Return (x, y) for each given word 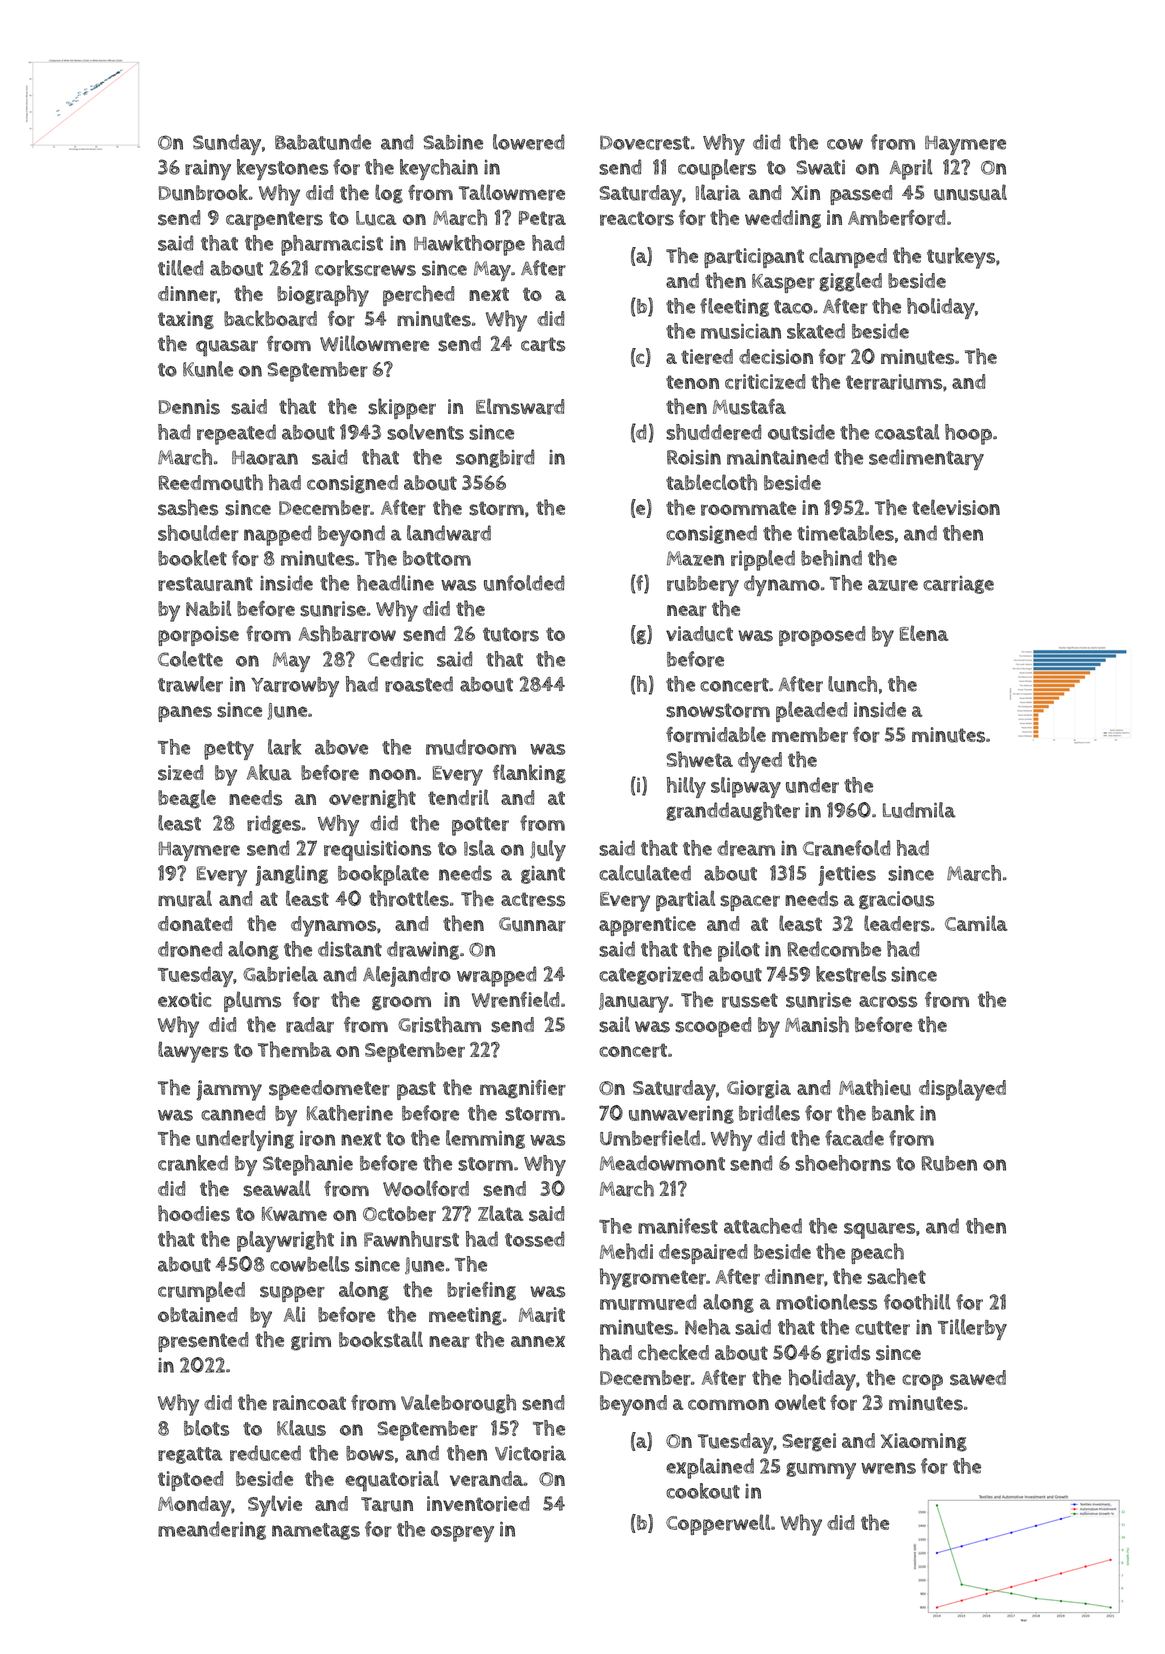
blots (206, 1428)
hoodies (194, 1213)
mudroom (471, 747)
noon (392, 774)
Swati (820, 167)
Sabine (453, 142)
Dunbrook (203, 192)
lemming (485, 1139)
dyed (760, 762)
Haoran (265, 457)
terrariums (894, 382)
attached (763, 1226)
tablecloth (711, 482)
